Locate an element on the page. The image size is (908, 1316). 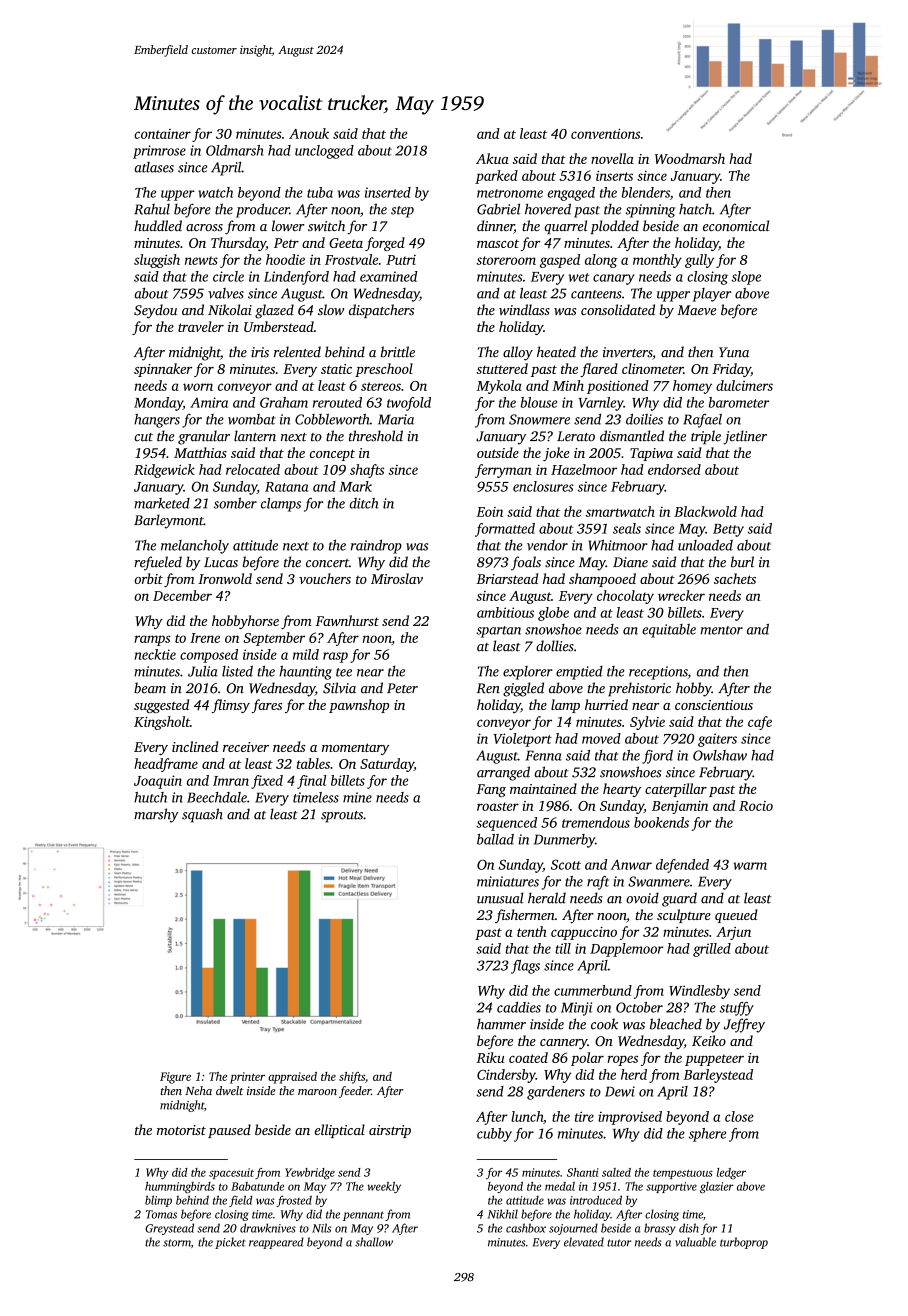
container is located at coordinates (162, 134).
